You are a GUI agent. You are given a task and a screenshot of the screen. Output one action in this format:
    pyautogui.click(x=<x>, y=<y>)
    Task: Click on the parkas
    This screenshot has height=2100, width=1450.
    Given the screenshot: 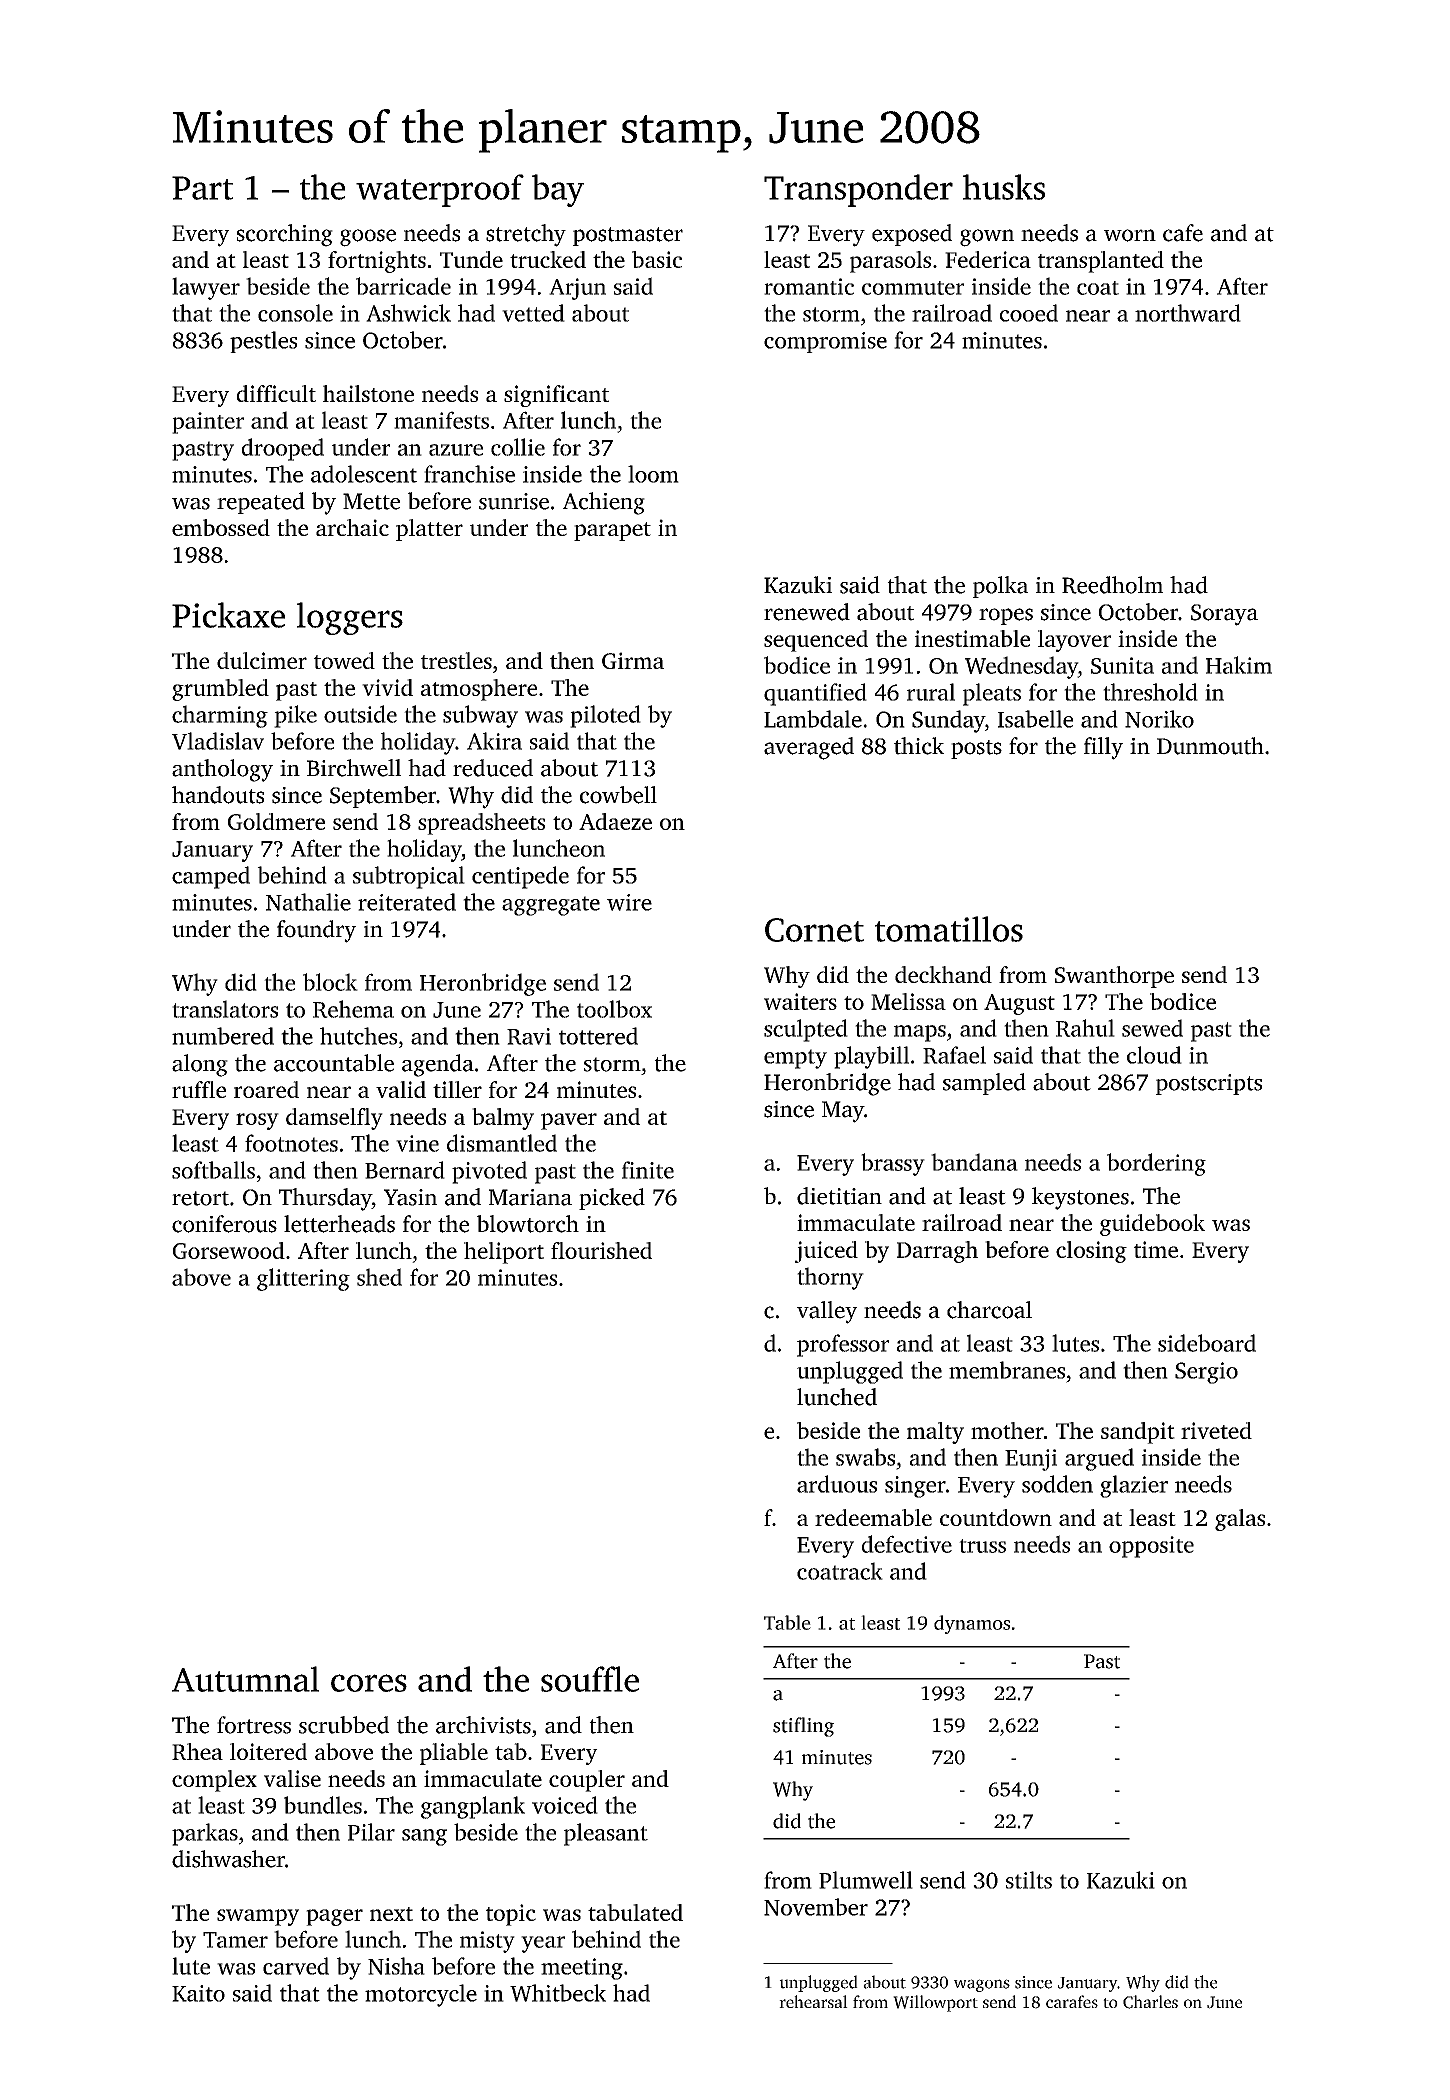 What is the action you would take?
    pyautogui.click(x=205, y=1834)
